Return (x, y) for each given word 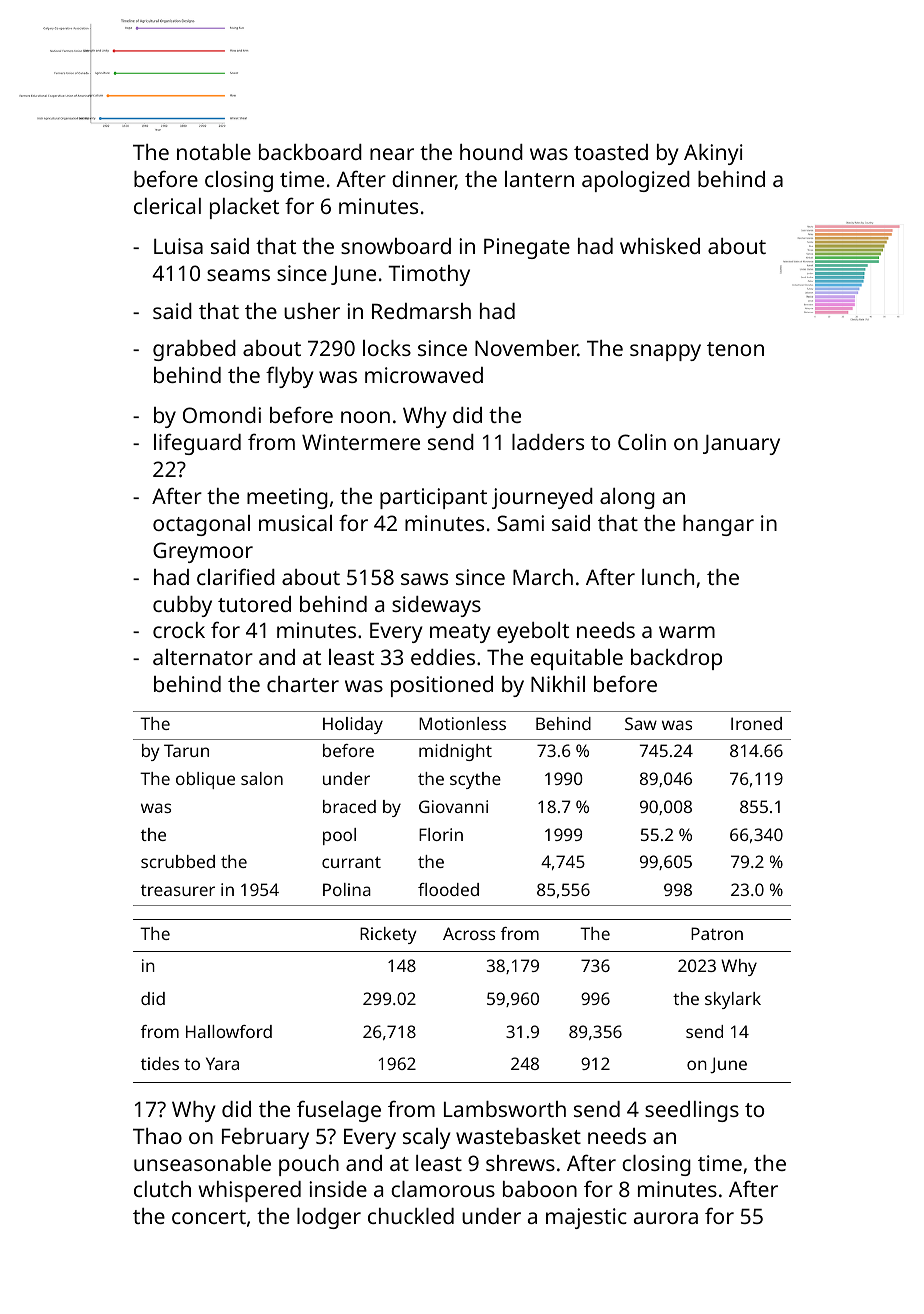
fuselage (339, 1111)
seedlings (692, 1111)
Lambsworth (505, 1109)
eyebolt (533, 632)
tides (160, 1063)
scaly (427, 1138)
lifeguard (197, 444)
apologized (636, 181)
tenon (735, 349)
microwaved (424, 375)
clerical (167, 206)
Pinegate (527, 248)
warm (687, 632)
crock (179, 630)
